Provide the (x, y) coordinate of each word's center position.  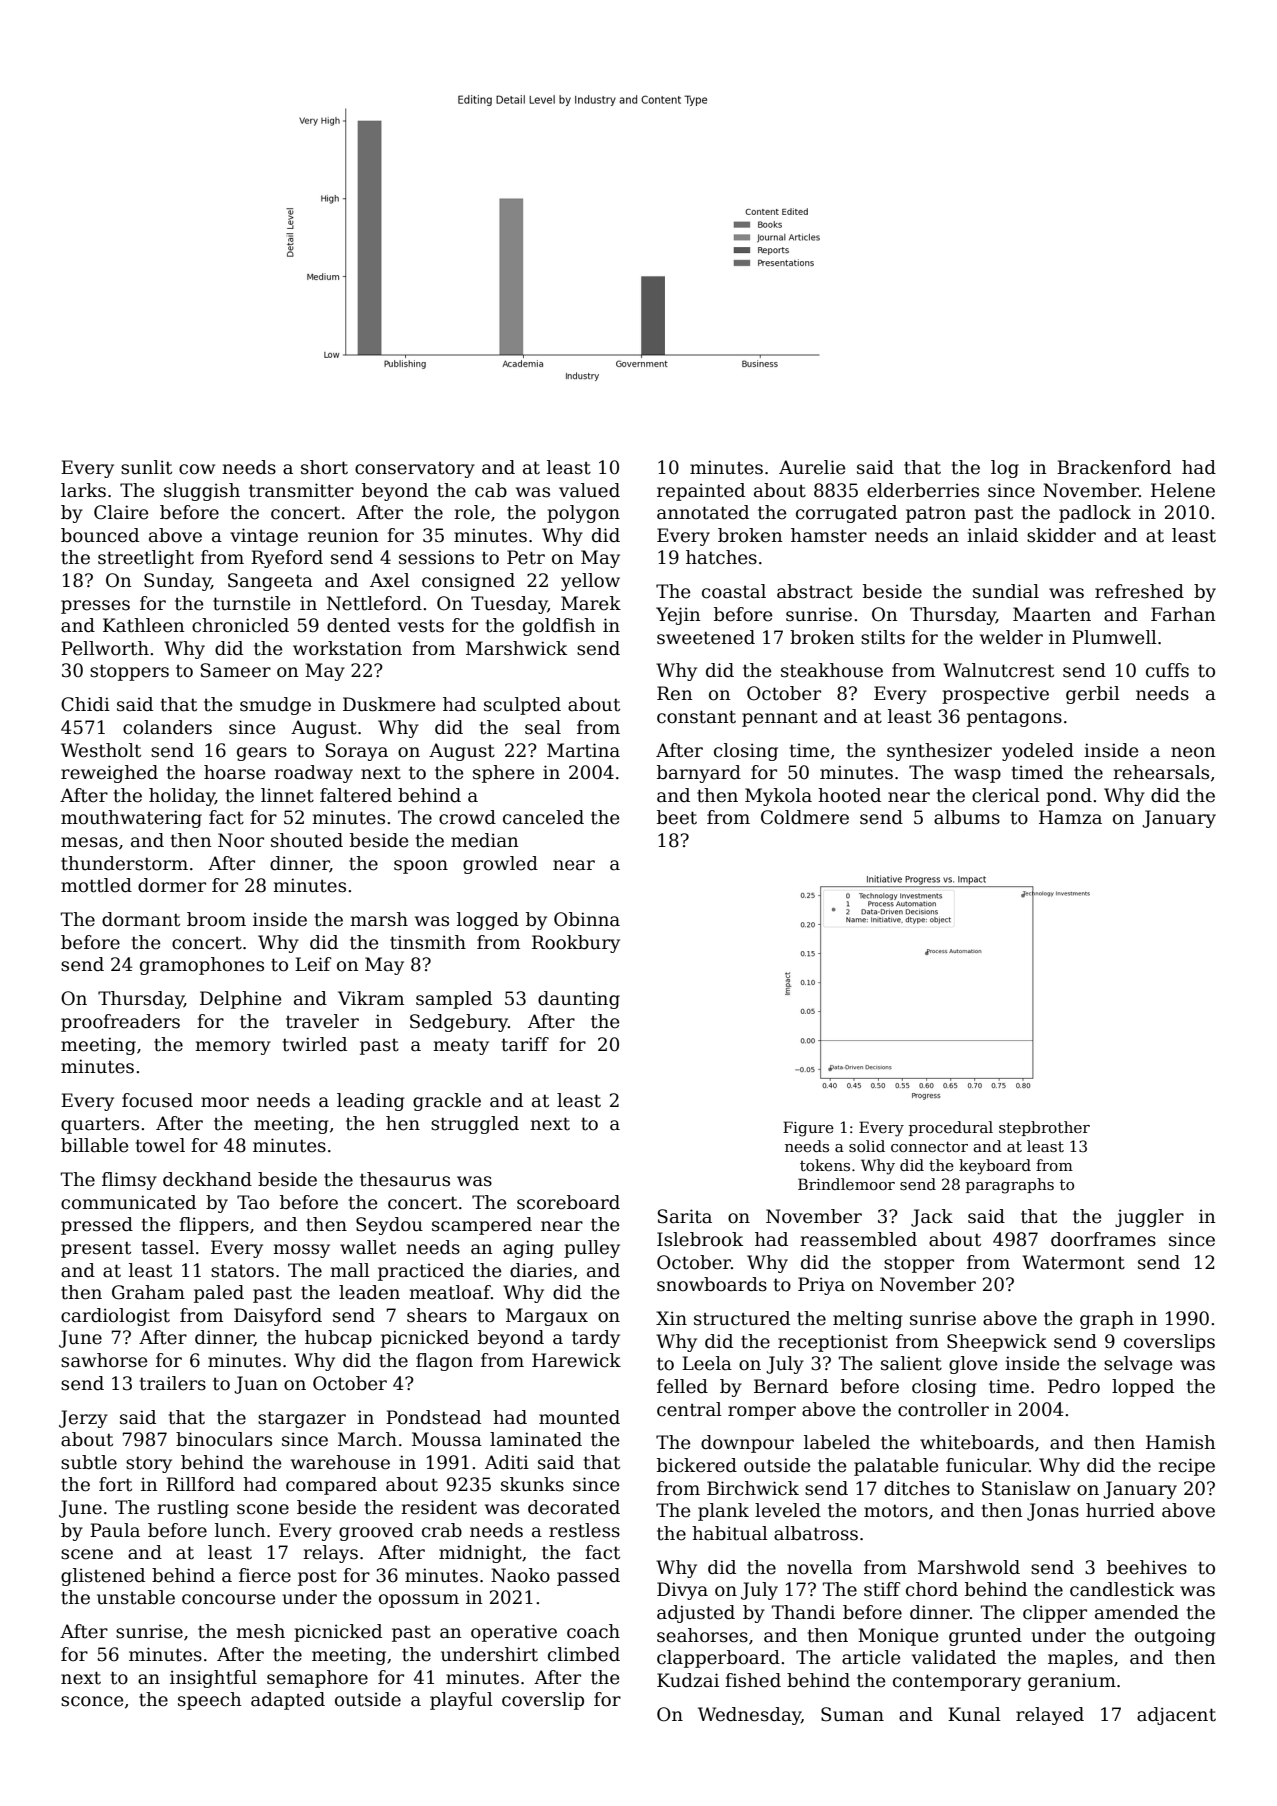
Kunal (974, 1714)
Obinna (587, 919)
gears (262, 754)
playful (461, 1701)
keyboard (995, 1167)
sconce (92, 1701)
